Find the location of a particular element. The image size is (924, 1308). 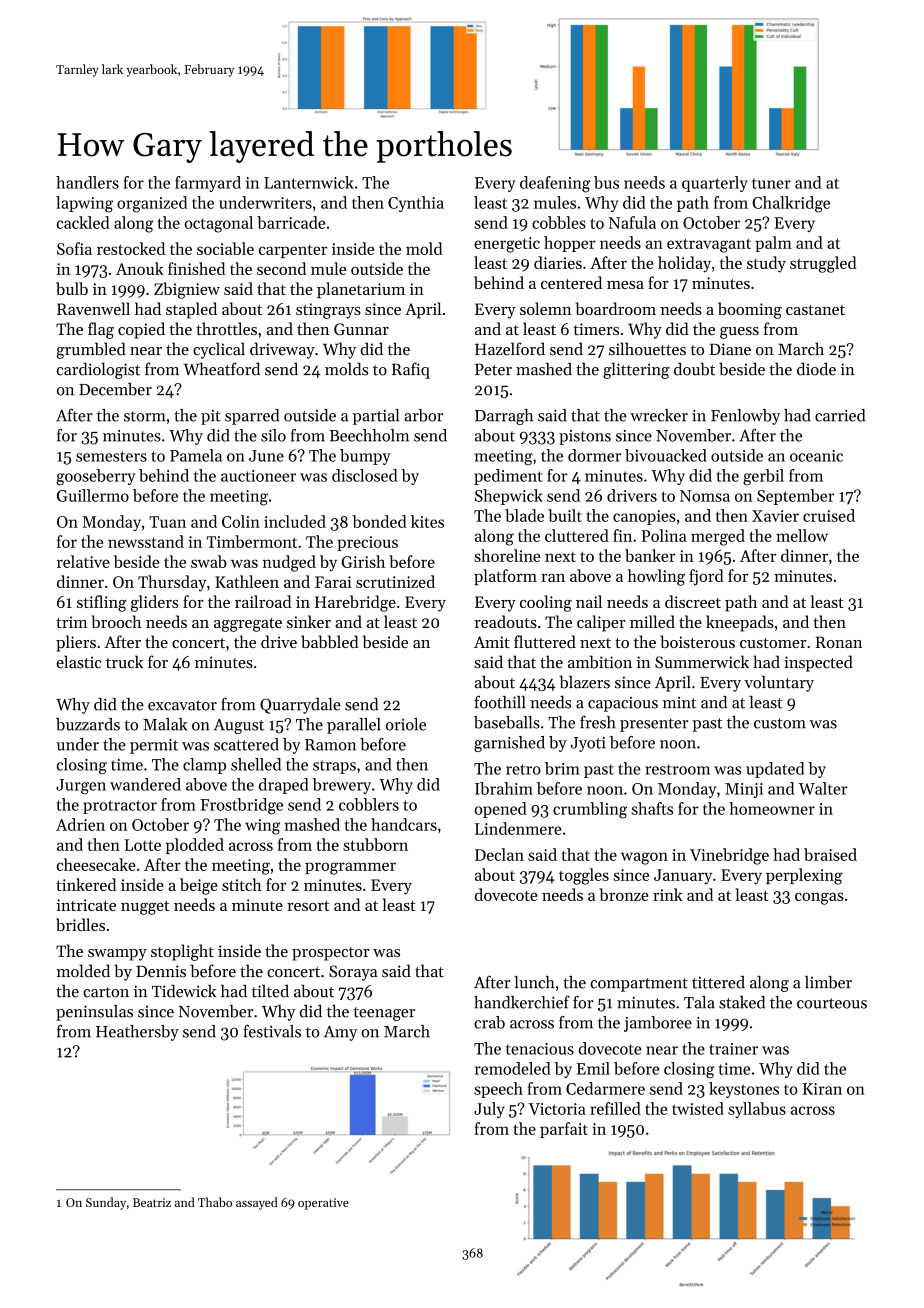

Heathersby is located at coordinates (137, 1033).
